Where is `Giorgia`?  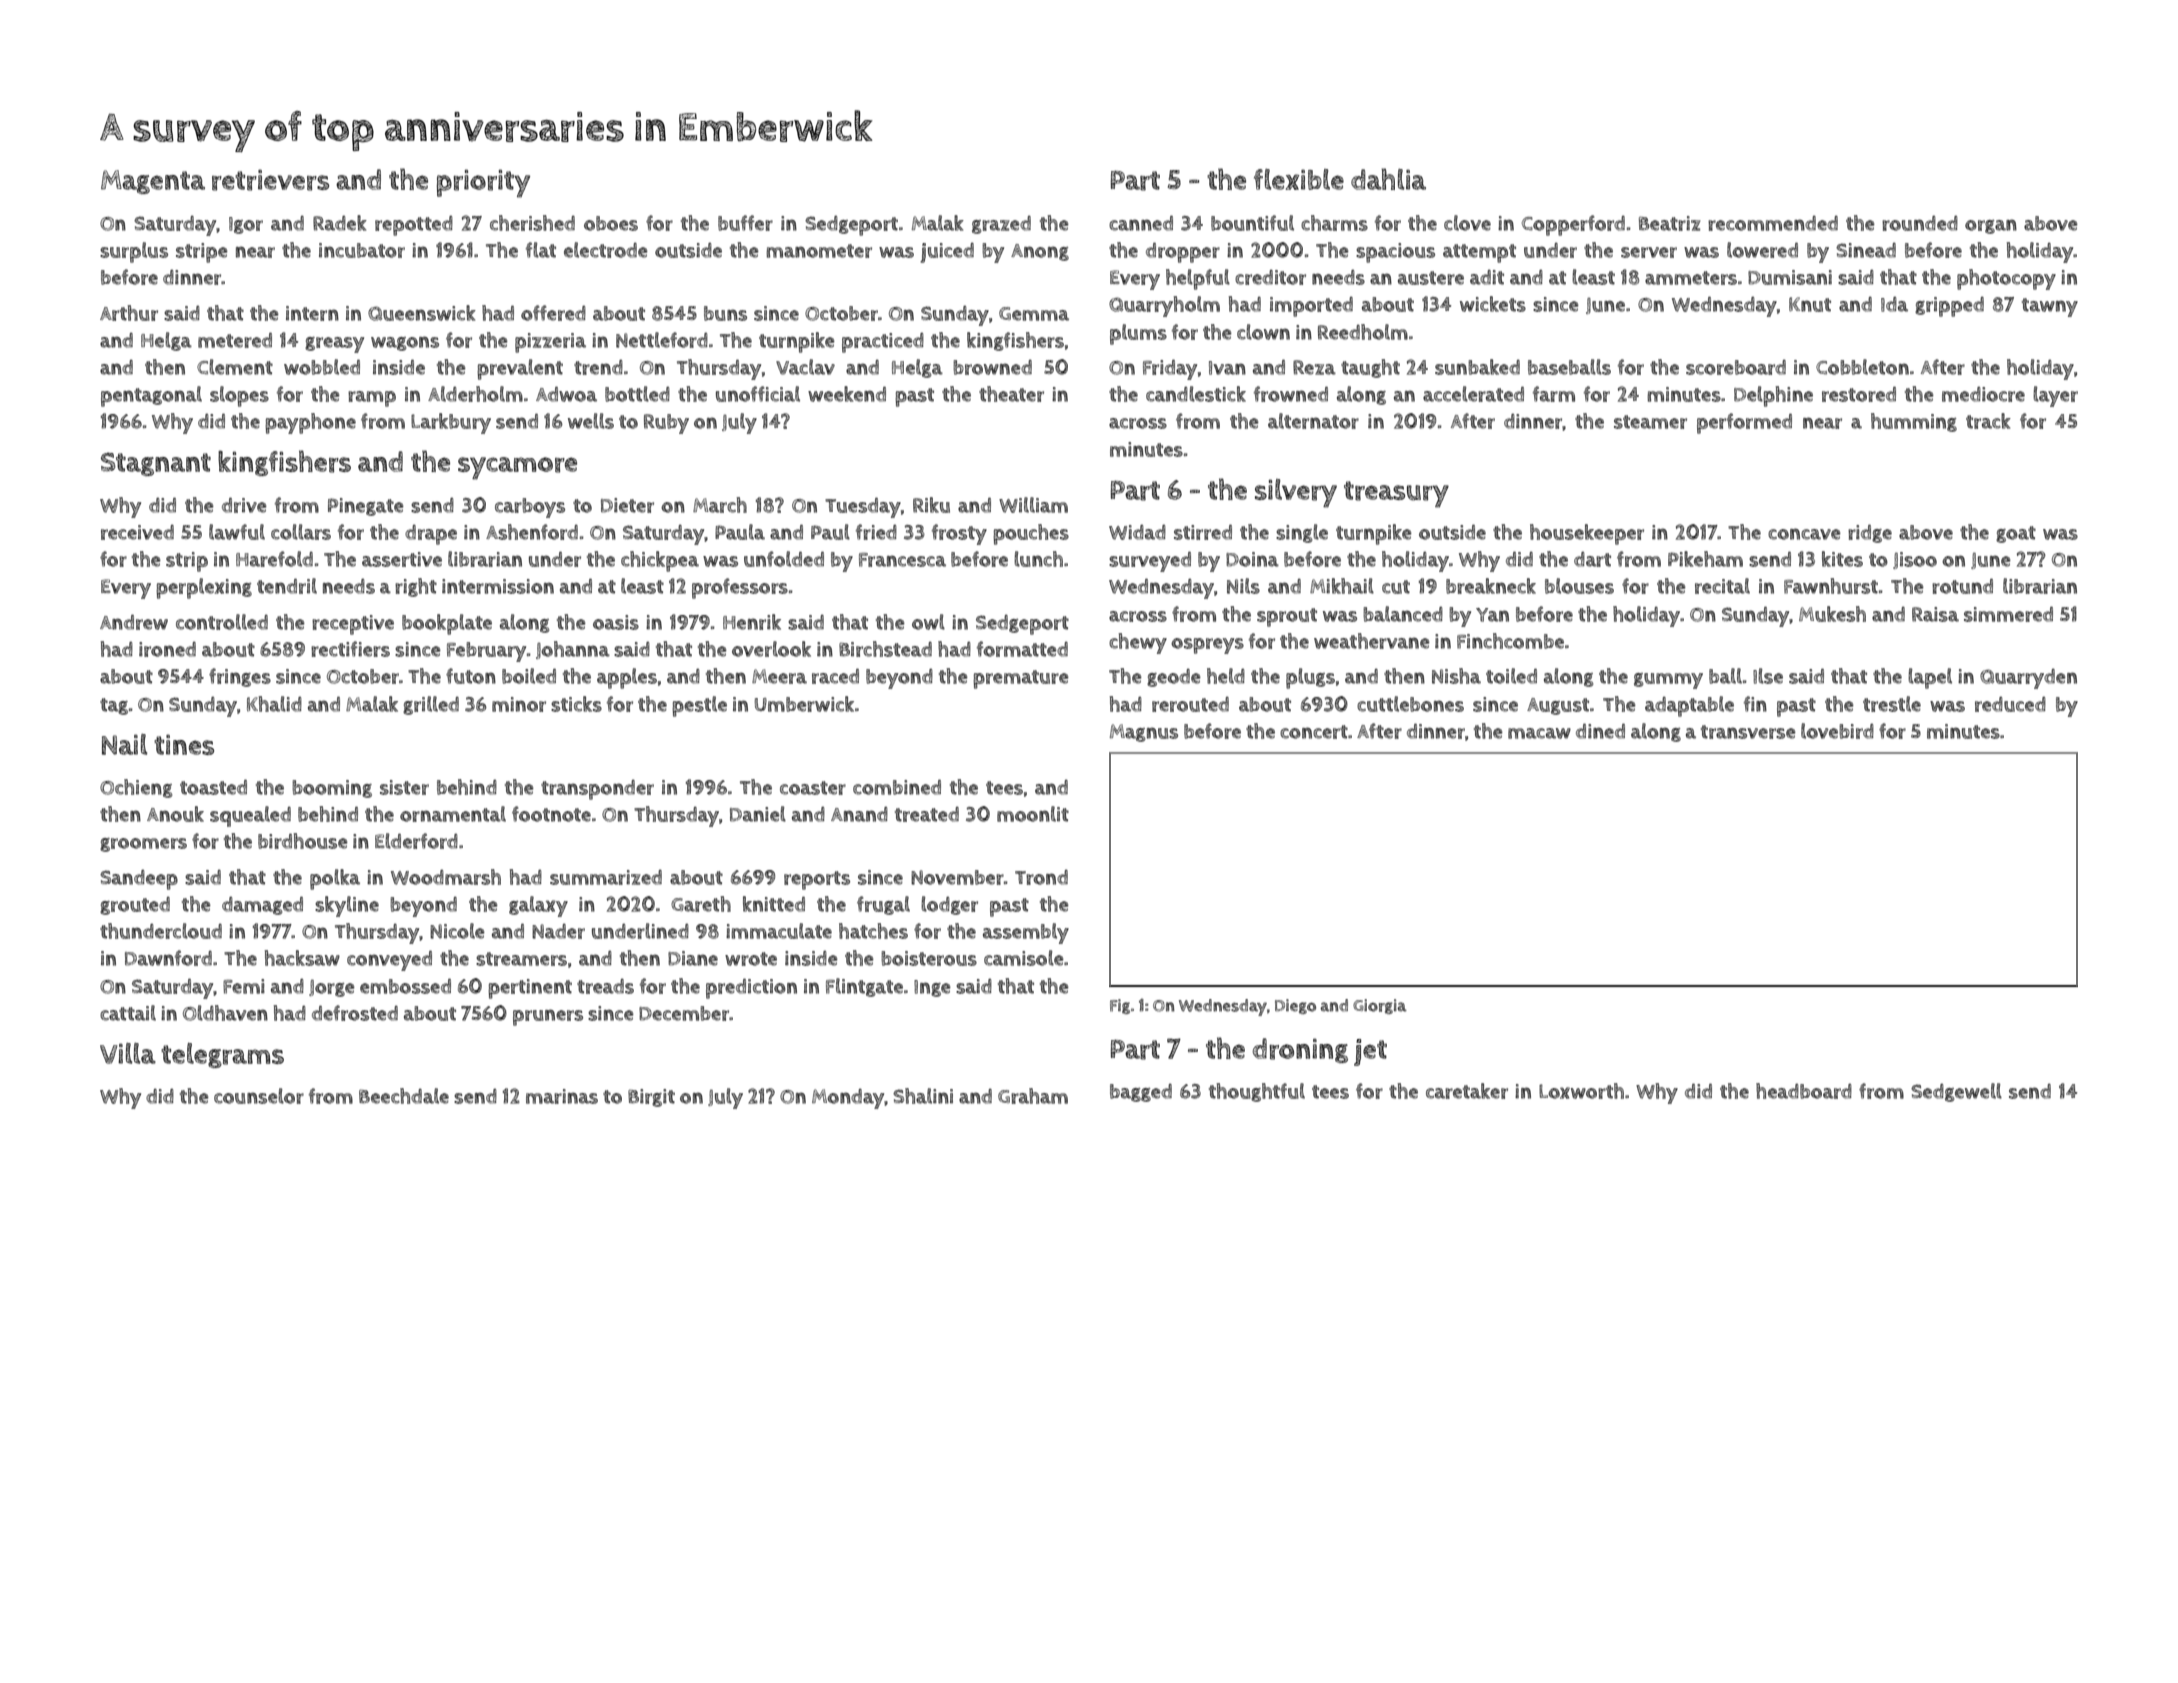
Giorgia is located at coordinates (1380, 1006).
